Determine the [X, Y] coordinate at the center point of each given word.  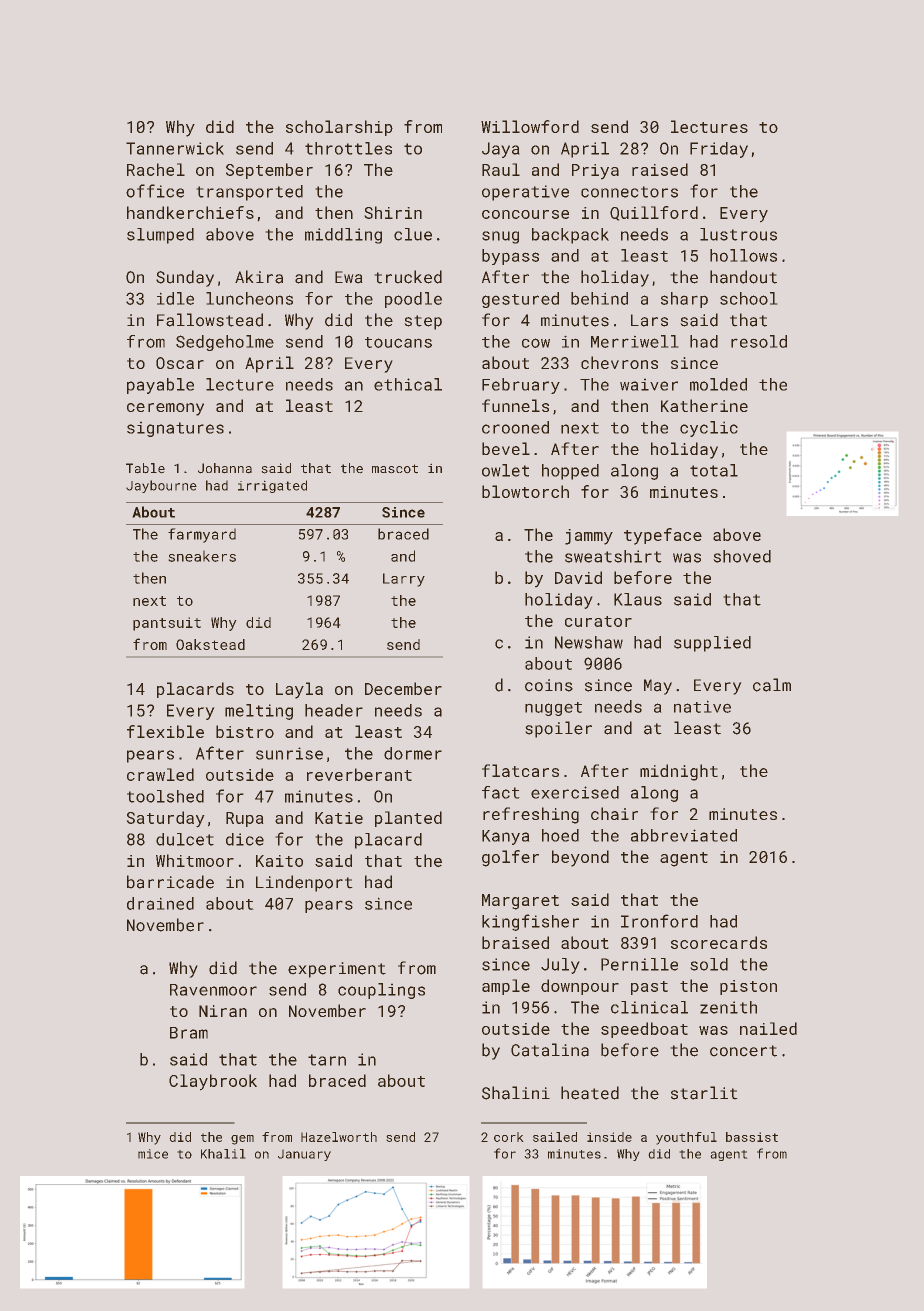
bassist [752, 1137]
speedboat [644, 1030]
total [714, 470]
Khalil [223, 1154]
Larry [404, 580]
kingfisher [530, 922]
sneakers [202, 556]
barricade [170, 882]
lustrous [738, 234]
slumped [160, 236]
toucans [398, 342]
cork [509, 1137]
